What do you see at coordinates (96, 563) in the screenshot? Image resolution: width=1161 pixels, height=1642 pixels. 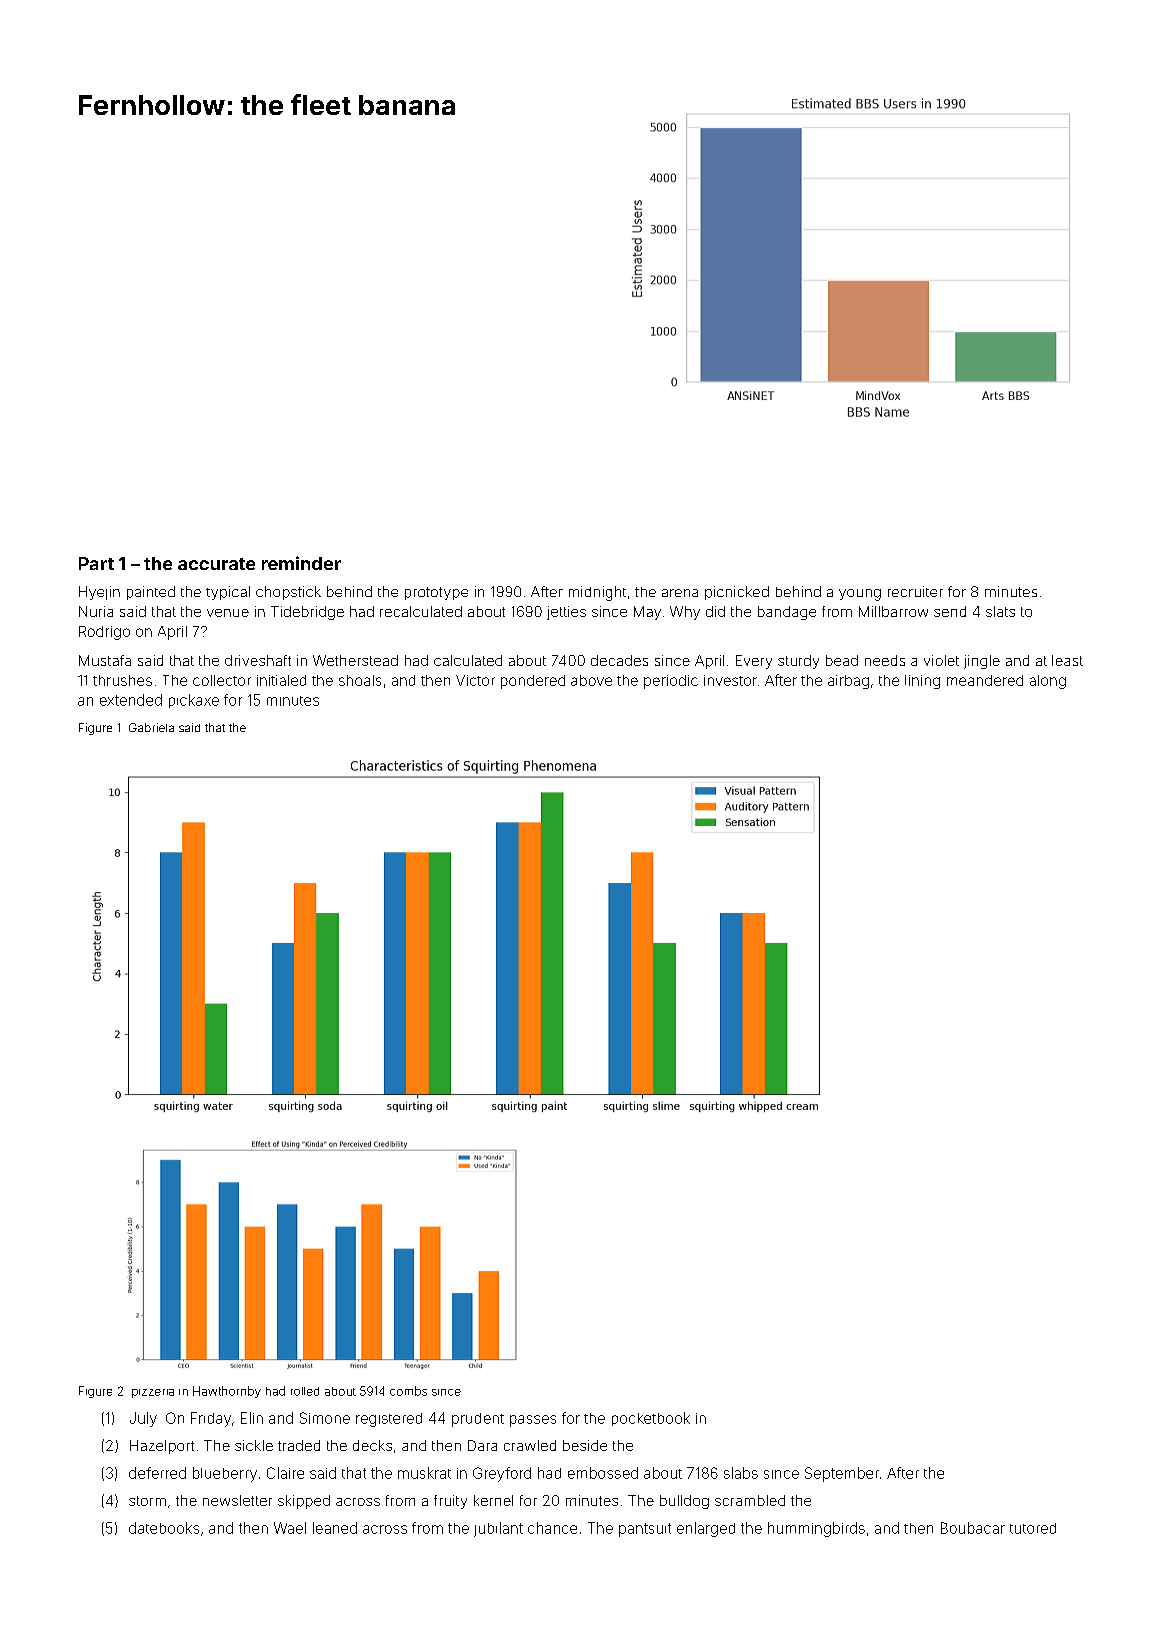 I see `Part` at bounding box center [96, 563].
